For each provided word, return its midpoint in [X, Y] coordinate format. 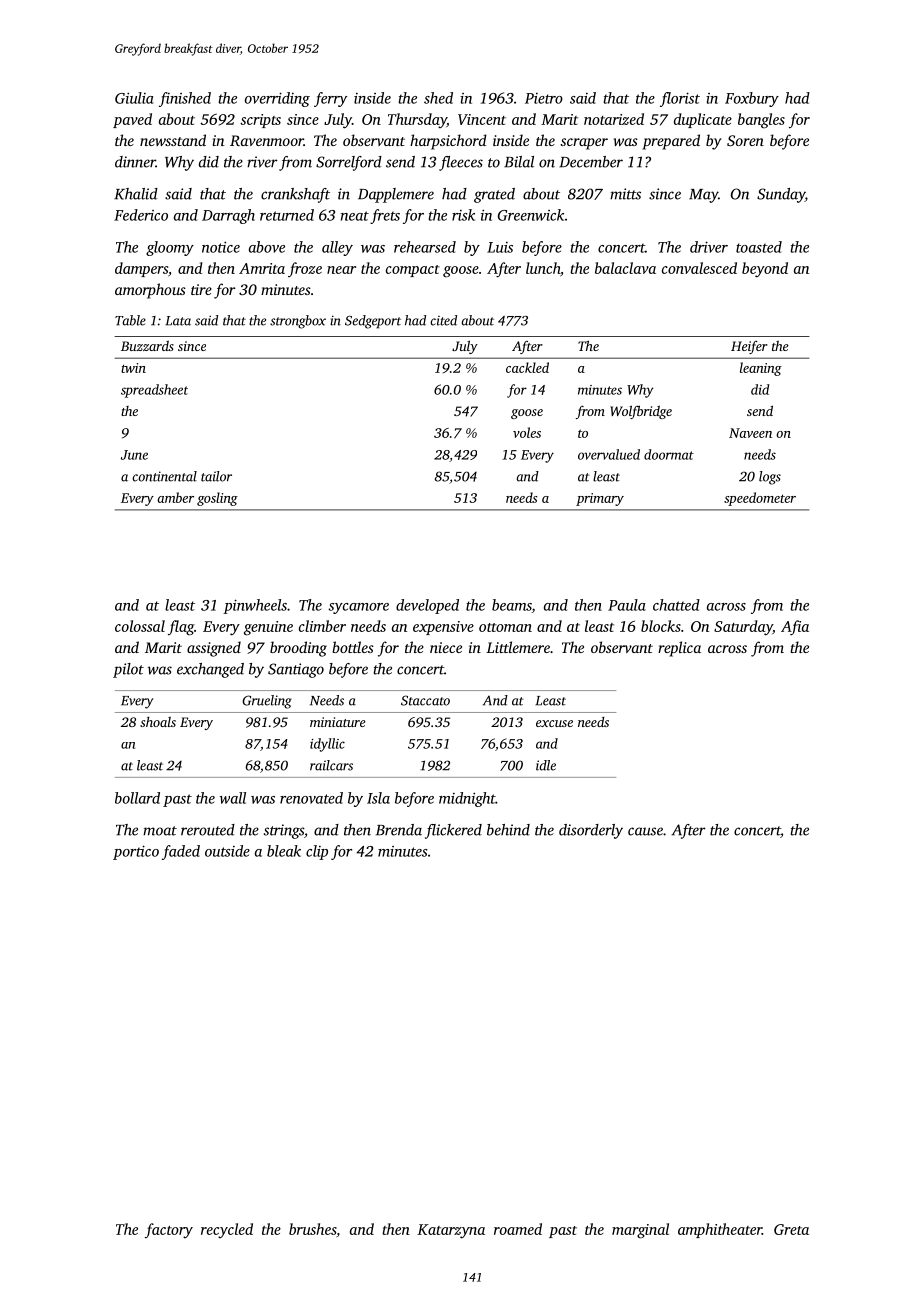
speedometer [760, 499]
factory [169, 1230]
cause [645, 831]
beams [512, 606]
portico [136, 852]
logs [770, 478]
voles [527, 432]
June [134, 455]
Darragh [228, 216]
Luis [500, 247]
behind [508, 830]
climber [322, 626]
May [703, 196]
